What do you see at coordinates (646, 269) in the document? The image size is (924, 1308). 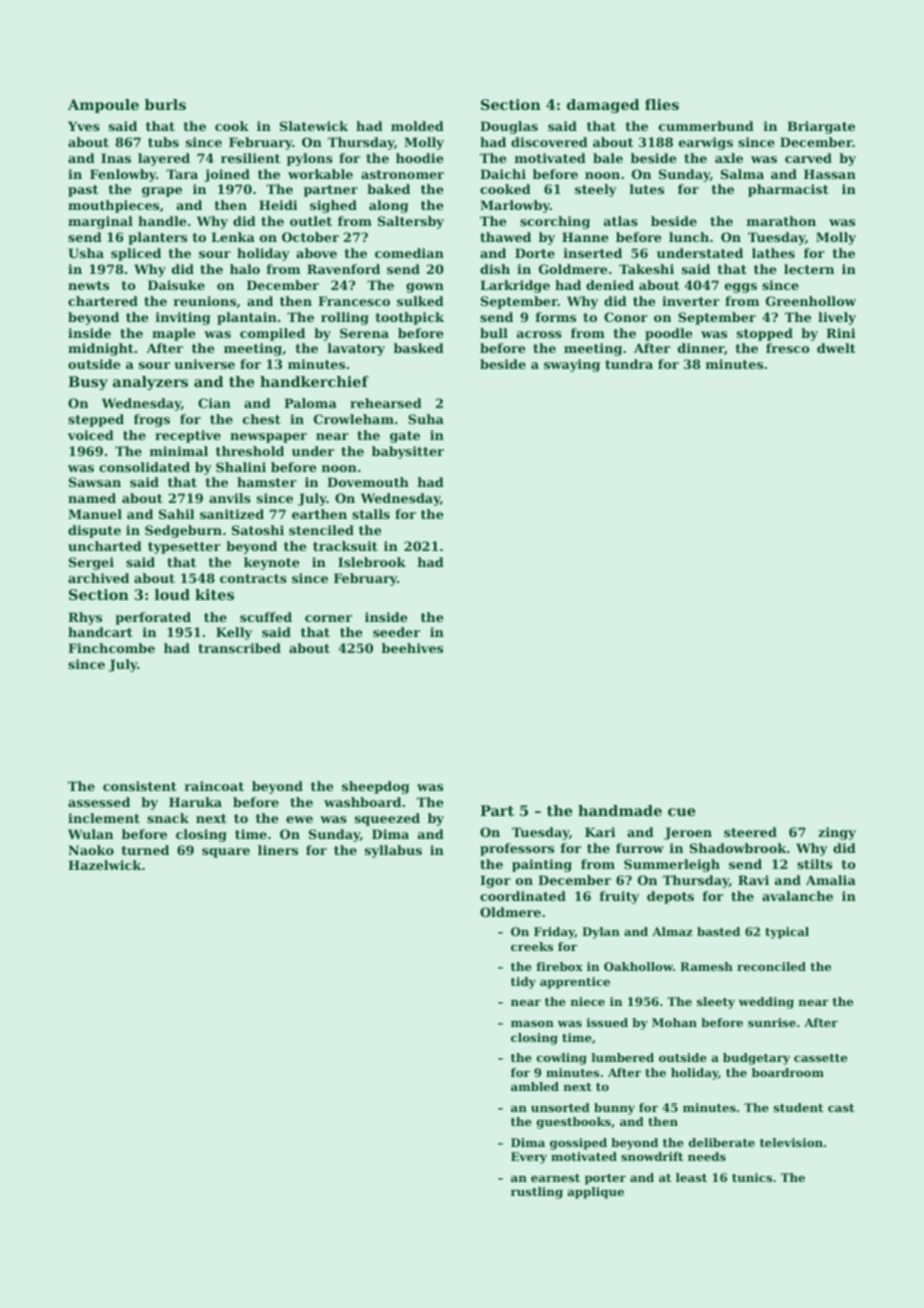 I see `Takeshi` at bounding box center [646, 269].
